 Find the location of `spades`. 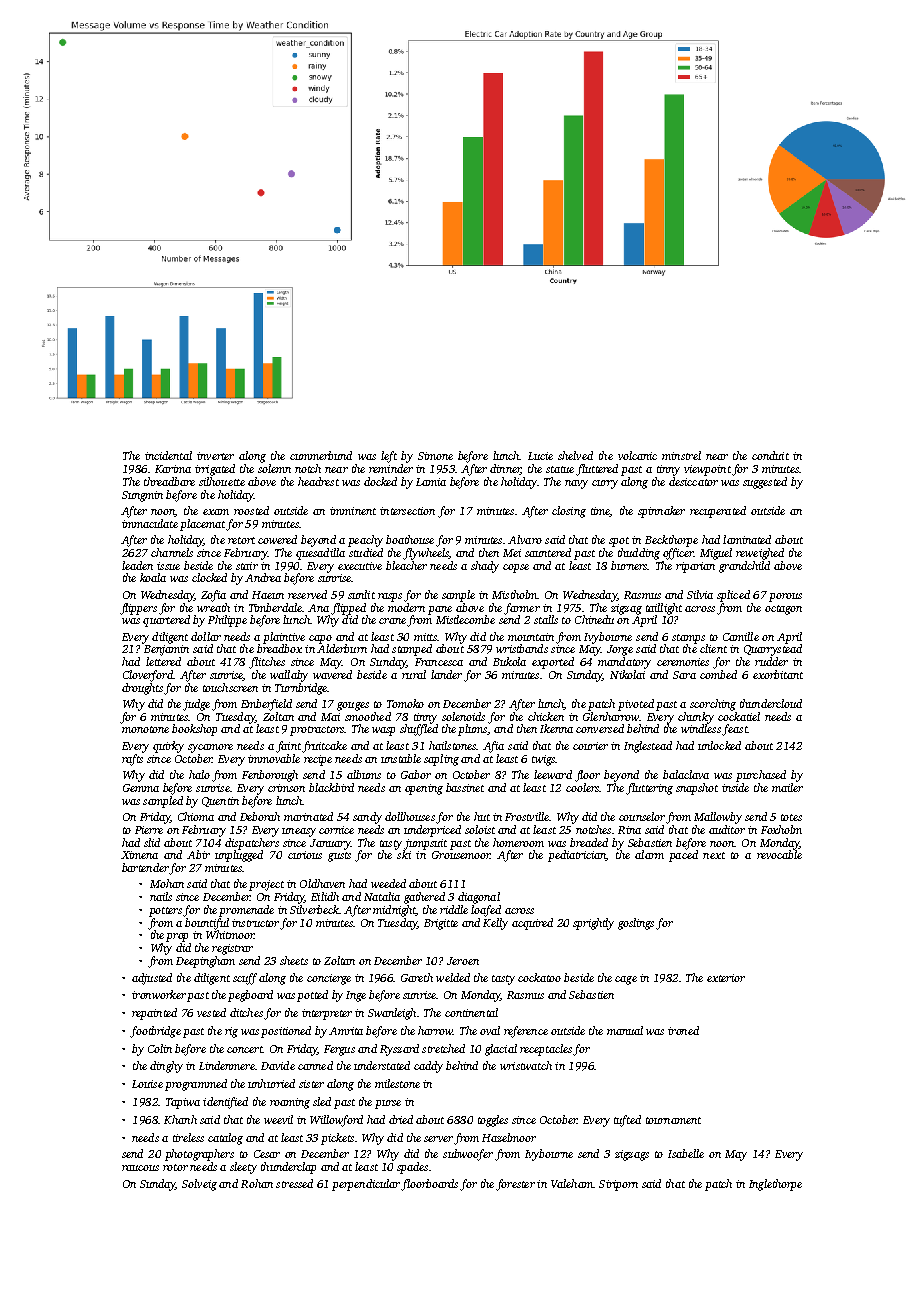

spades is located at coordinates (412, 1168).
